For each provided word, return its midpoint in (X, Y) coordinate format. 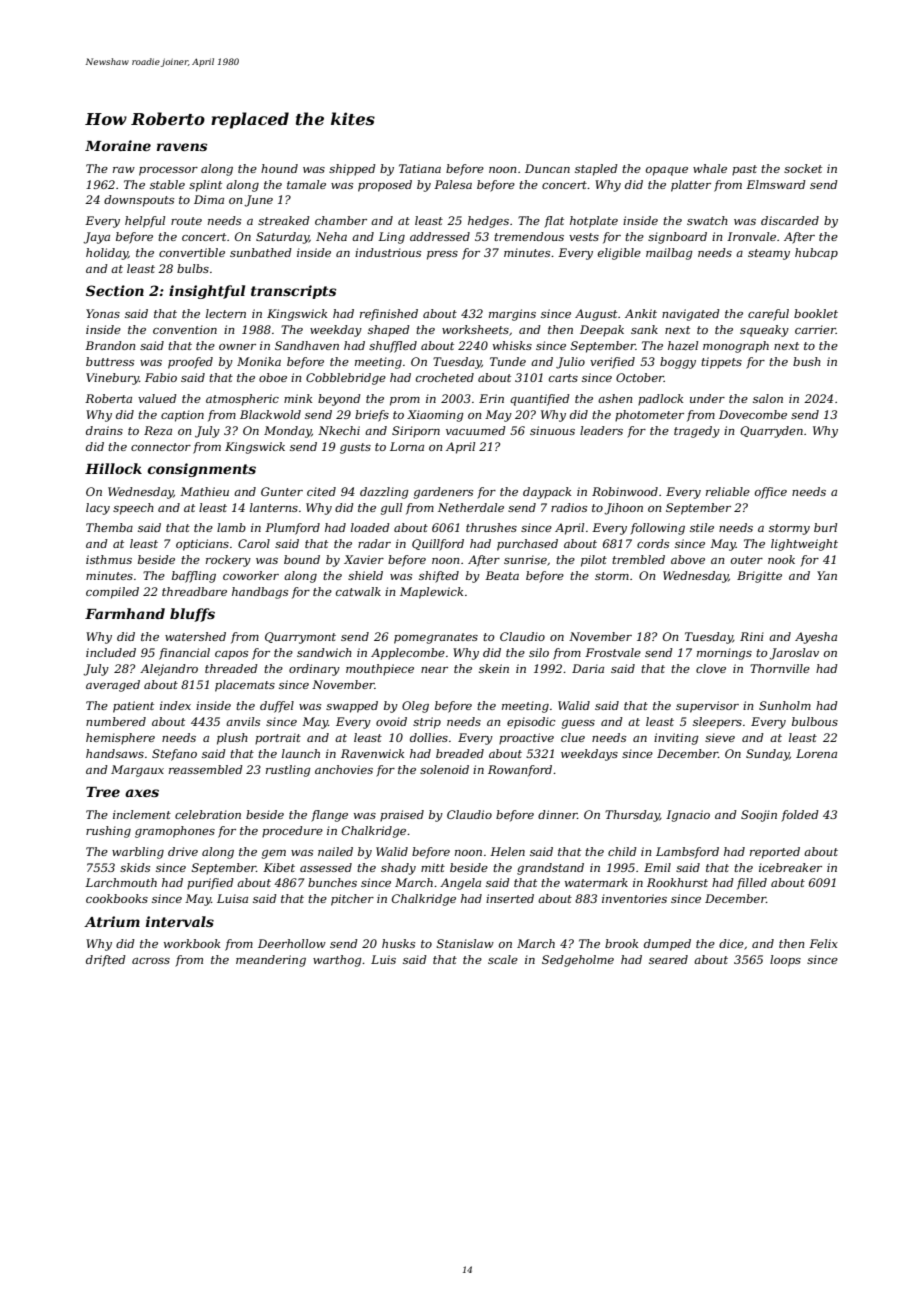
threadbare (194, 591)
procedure (292, 832)
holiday (107, 254)
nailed (335, 851)
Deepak (602, 331)
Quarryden (771, 432)
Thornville (780, 668)
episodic (531, 723)
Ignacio (688, 816)
